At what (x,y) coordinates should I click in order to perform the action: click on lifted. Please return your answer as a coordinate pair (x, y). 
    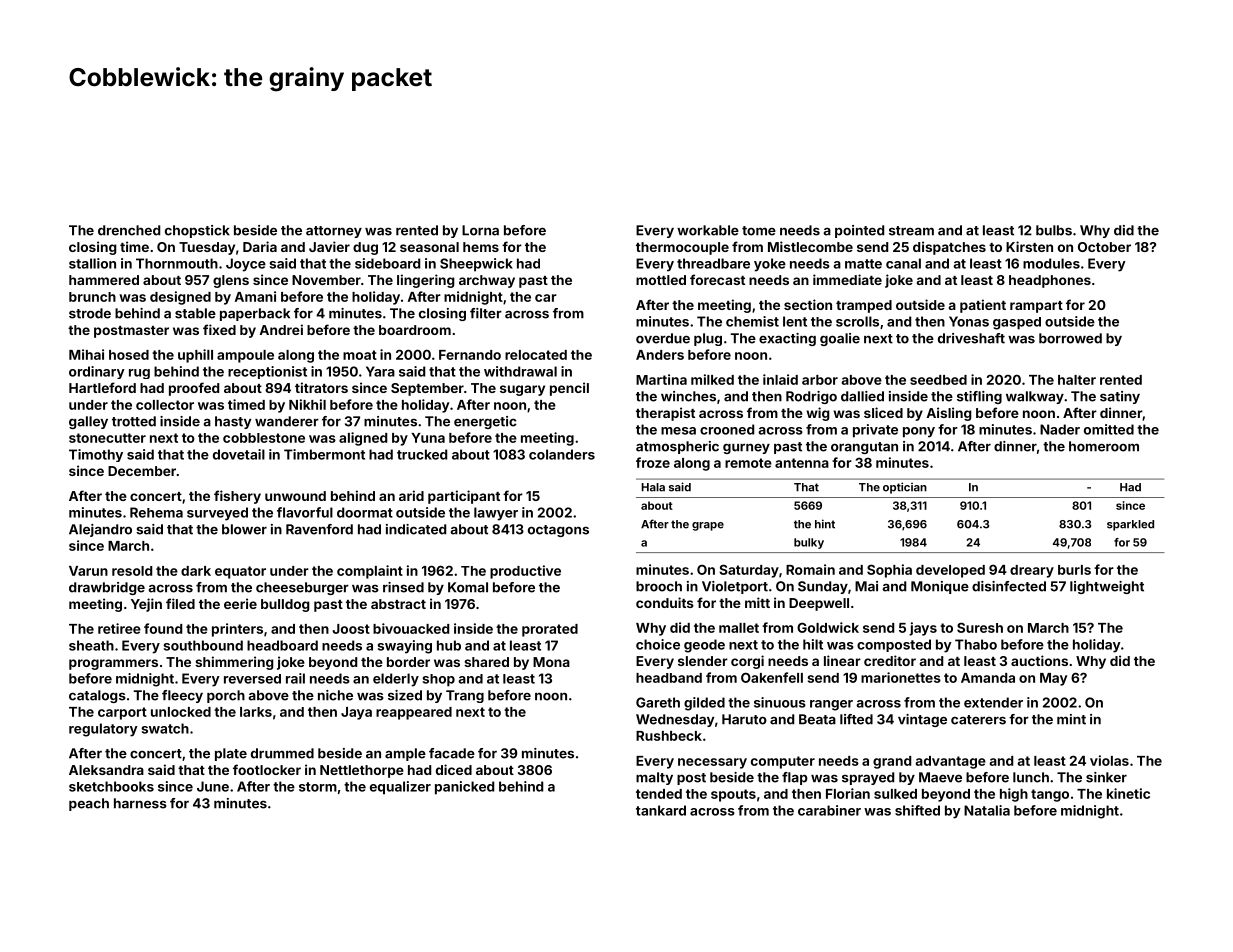
    Looking at the image, I should click on (856, 719).
